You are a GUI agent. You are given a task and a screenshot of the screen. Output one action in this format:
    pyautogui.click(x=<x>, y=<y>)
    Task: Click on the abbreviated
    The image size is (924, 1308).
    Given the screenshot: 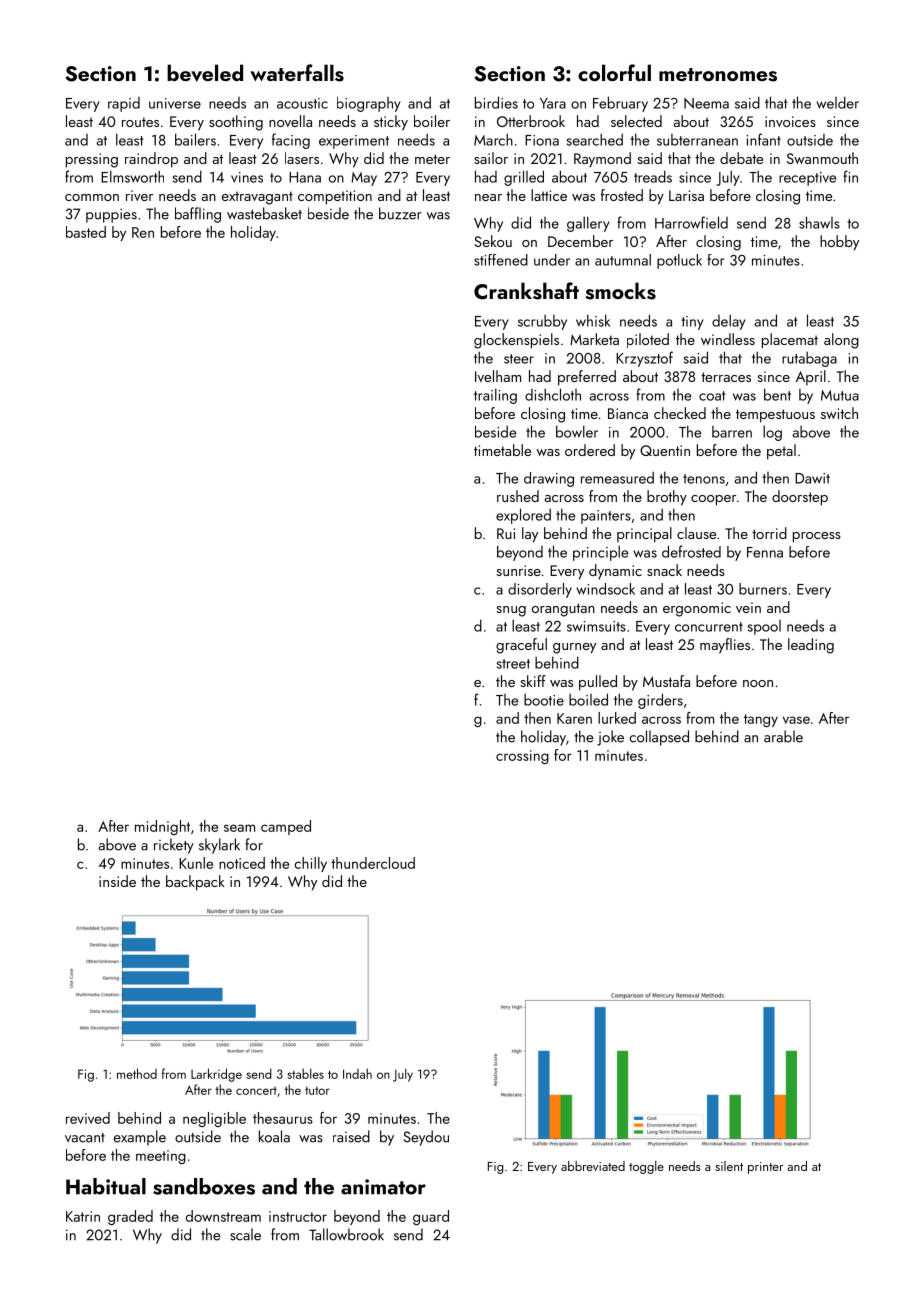 What is the action you would take?
    pyautogui.click(x=593, y=1166)
